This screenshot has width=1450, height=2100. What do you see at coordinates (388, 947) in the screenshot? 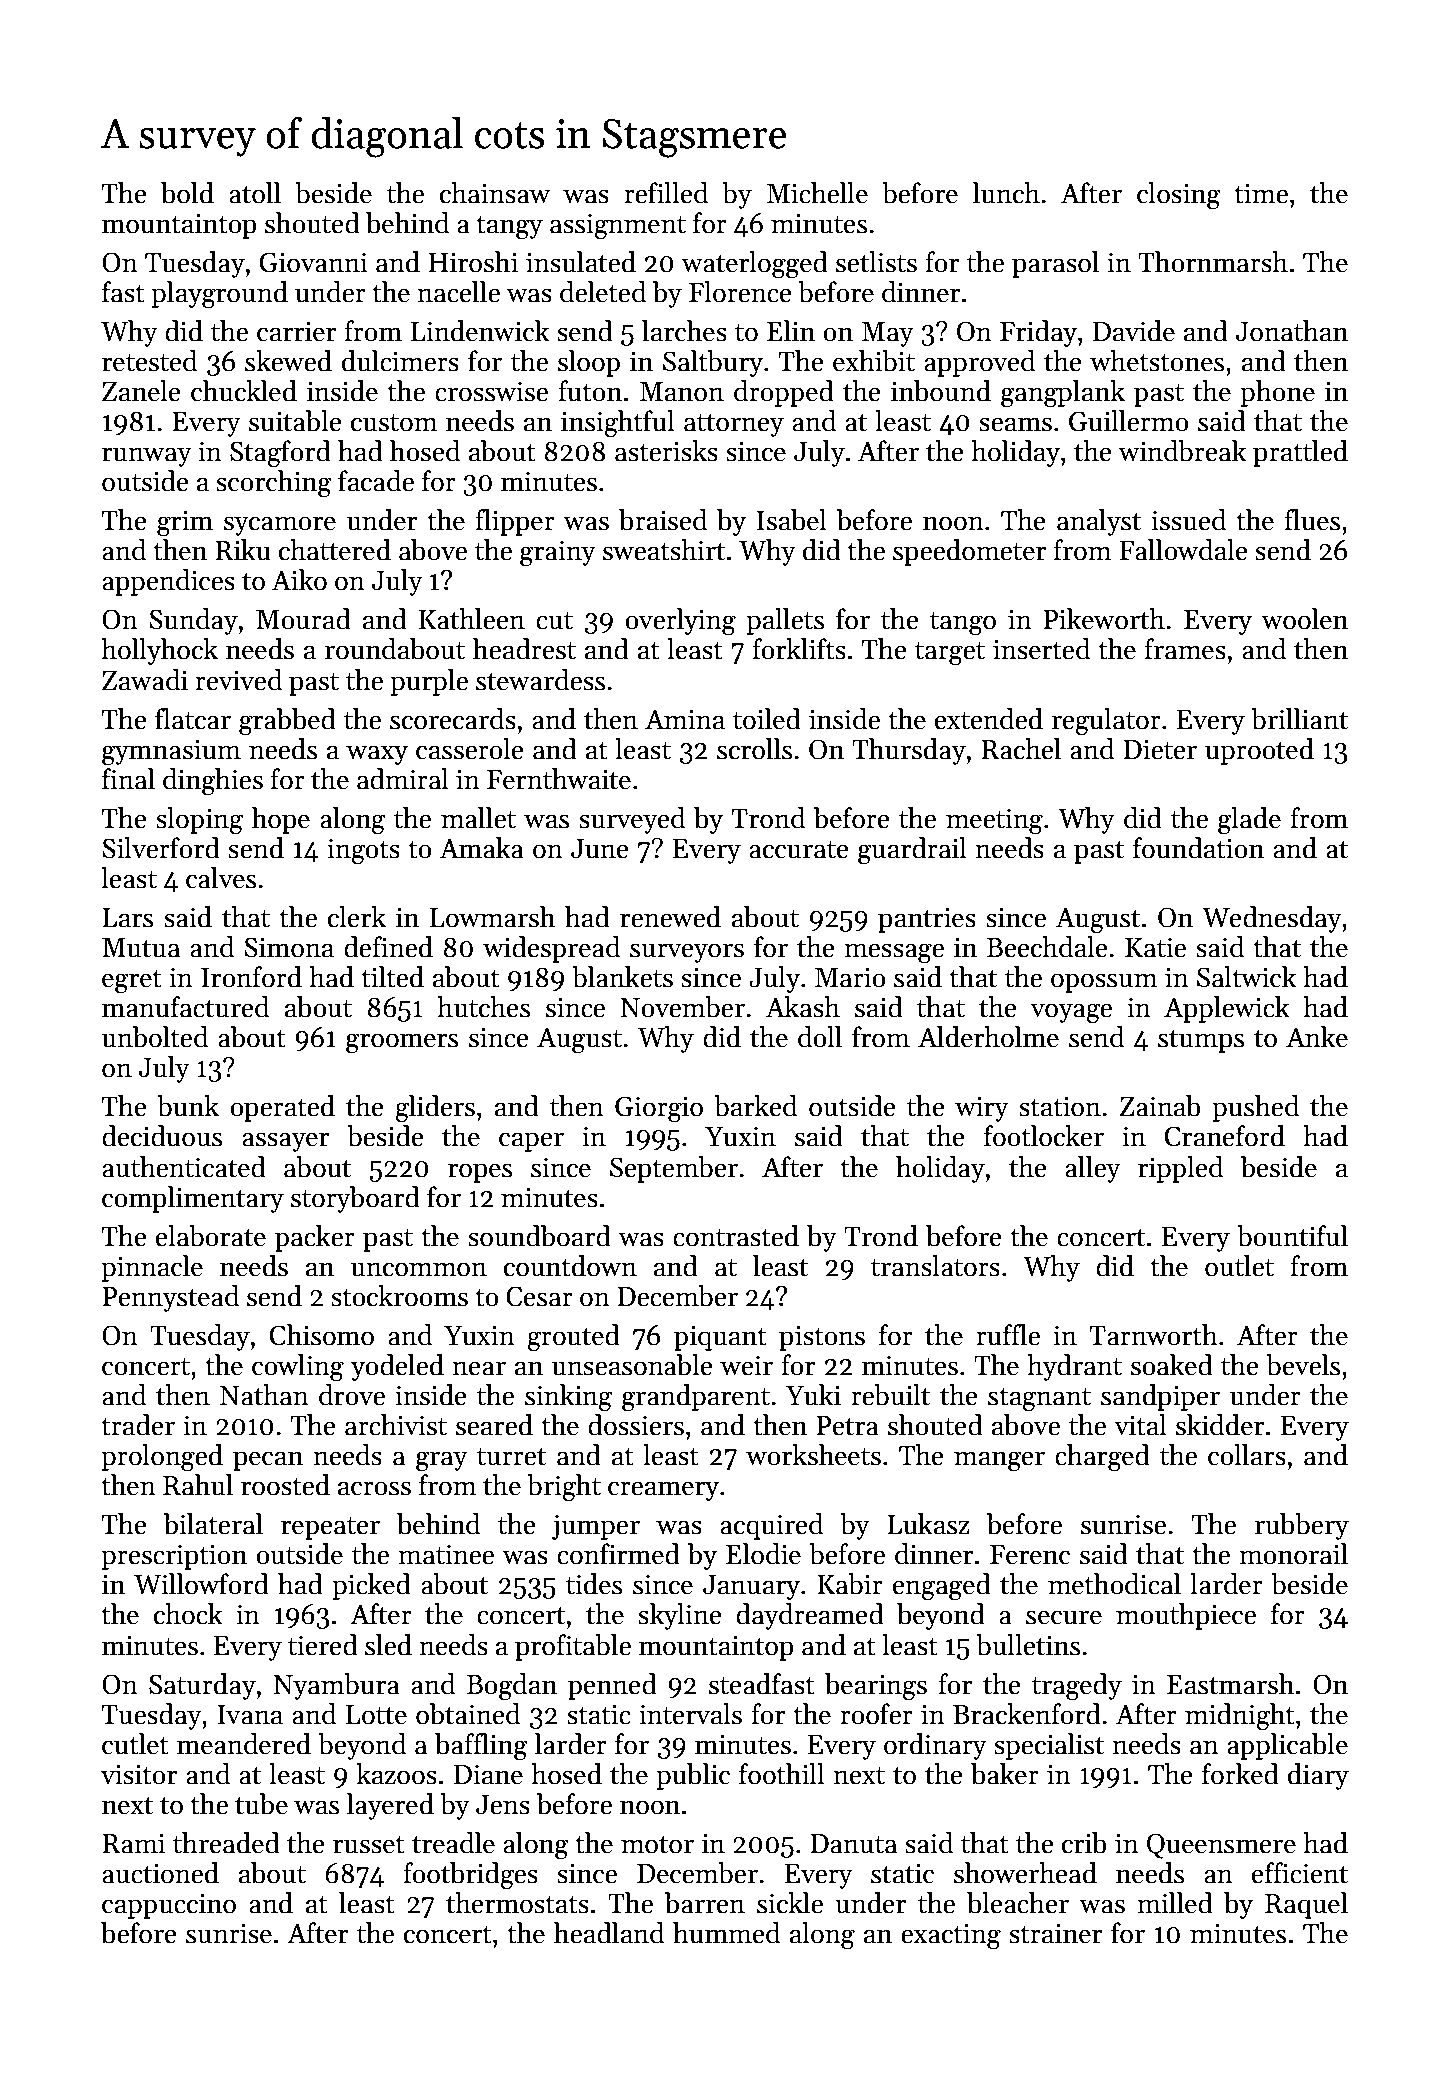
I see `defined` at bounding box center [388, 947].
